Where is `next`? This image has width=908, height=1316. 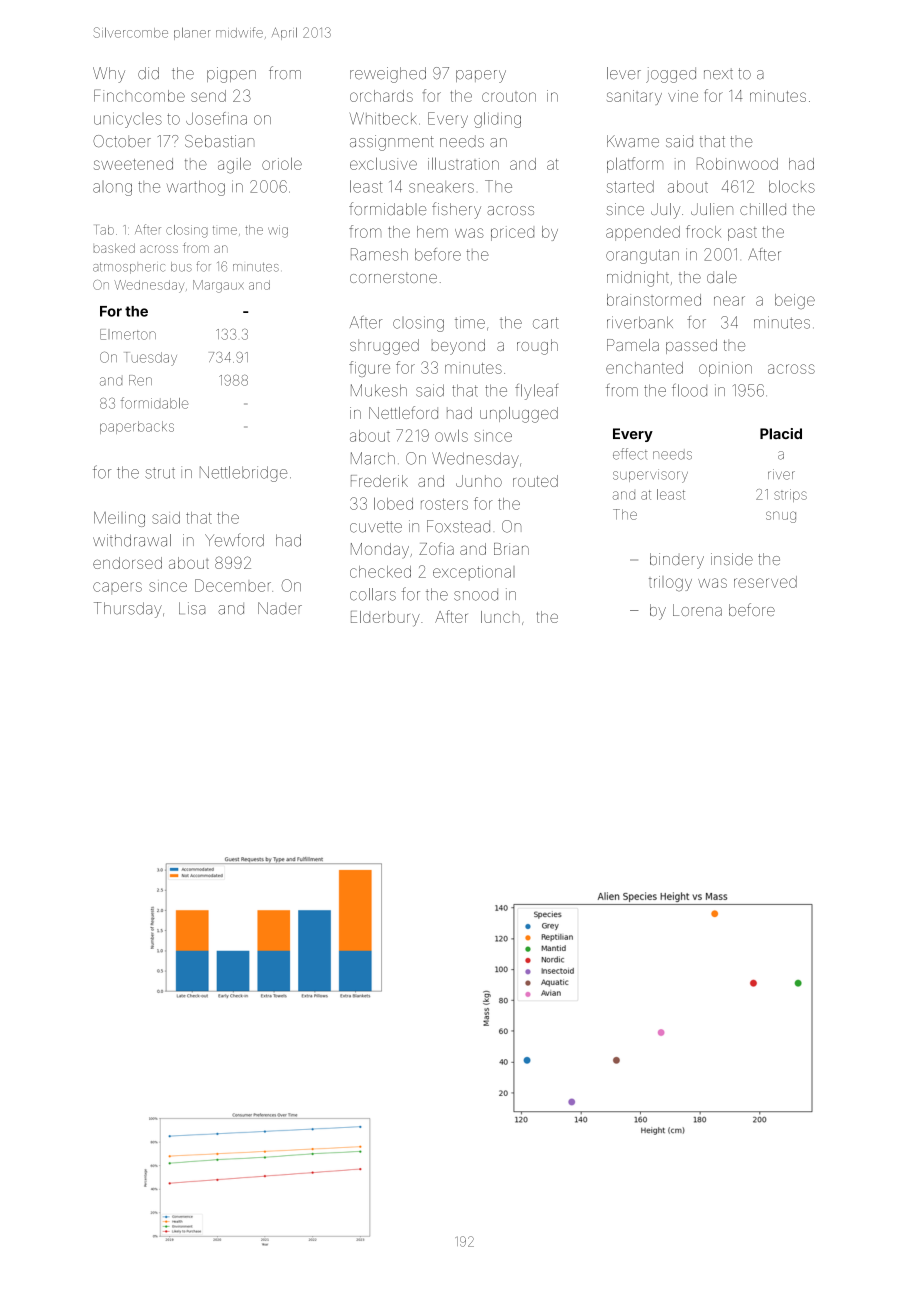 next is located at coordinates (718, 75).
